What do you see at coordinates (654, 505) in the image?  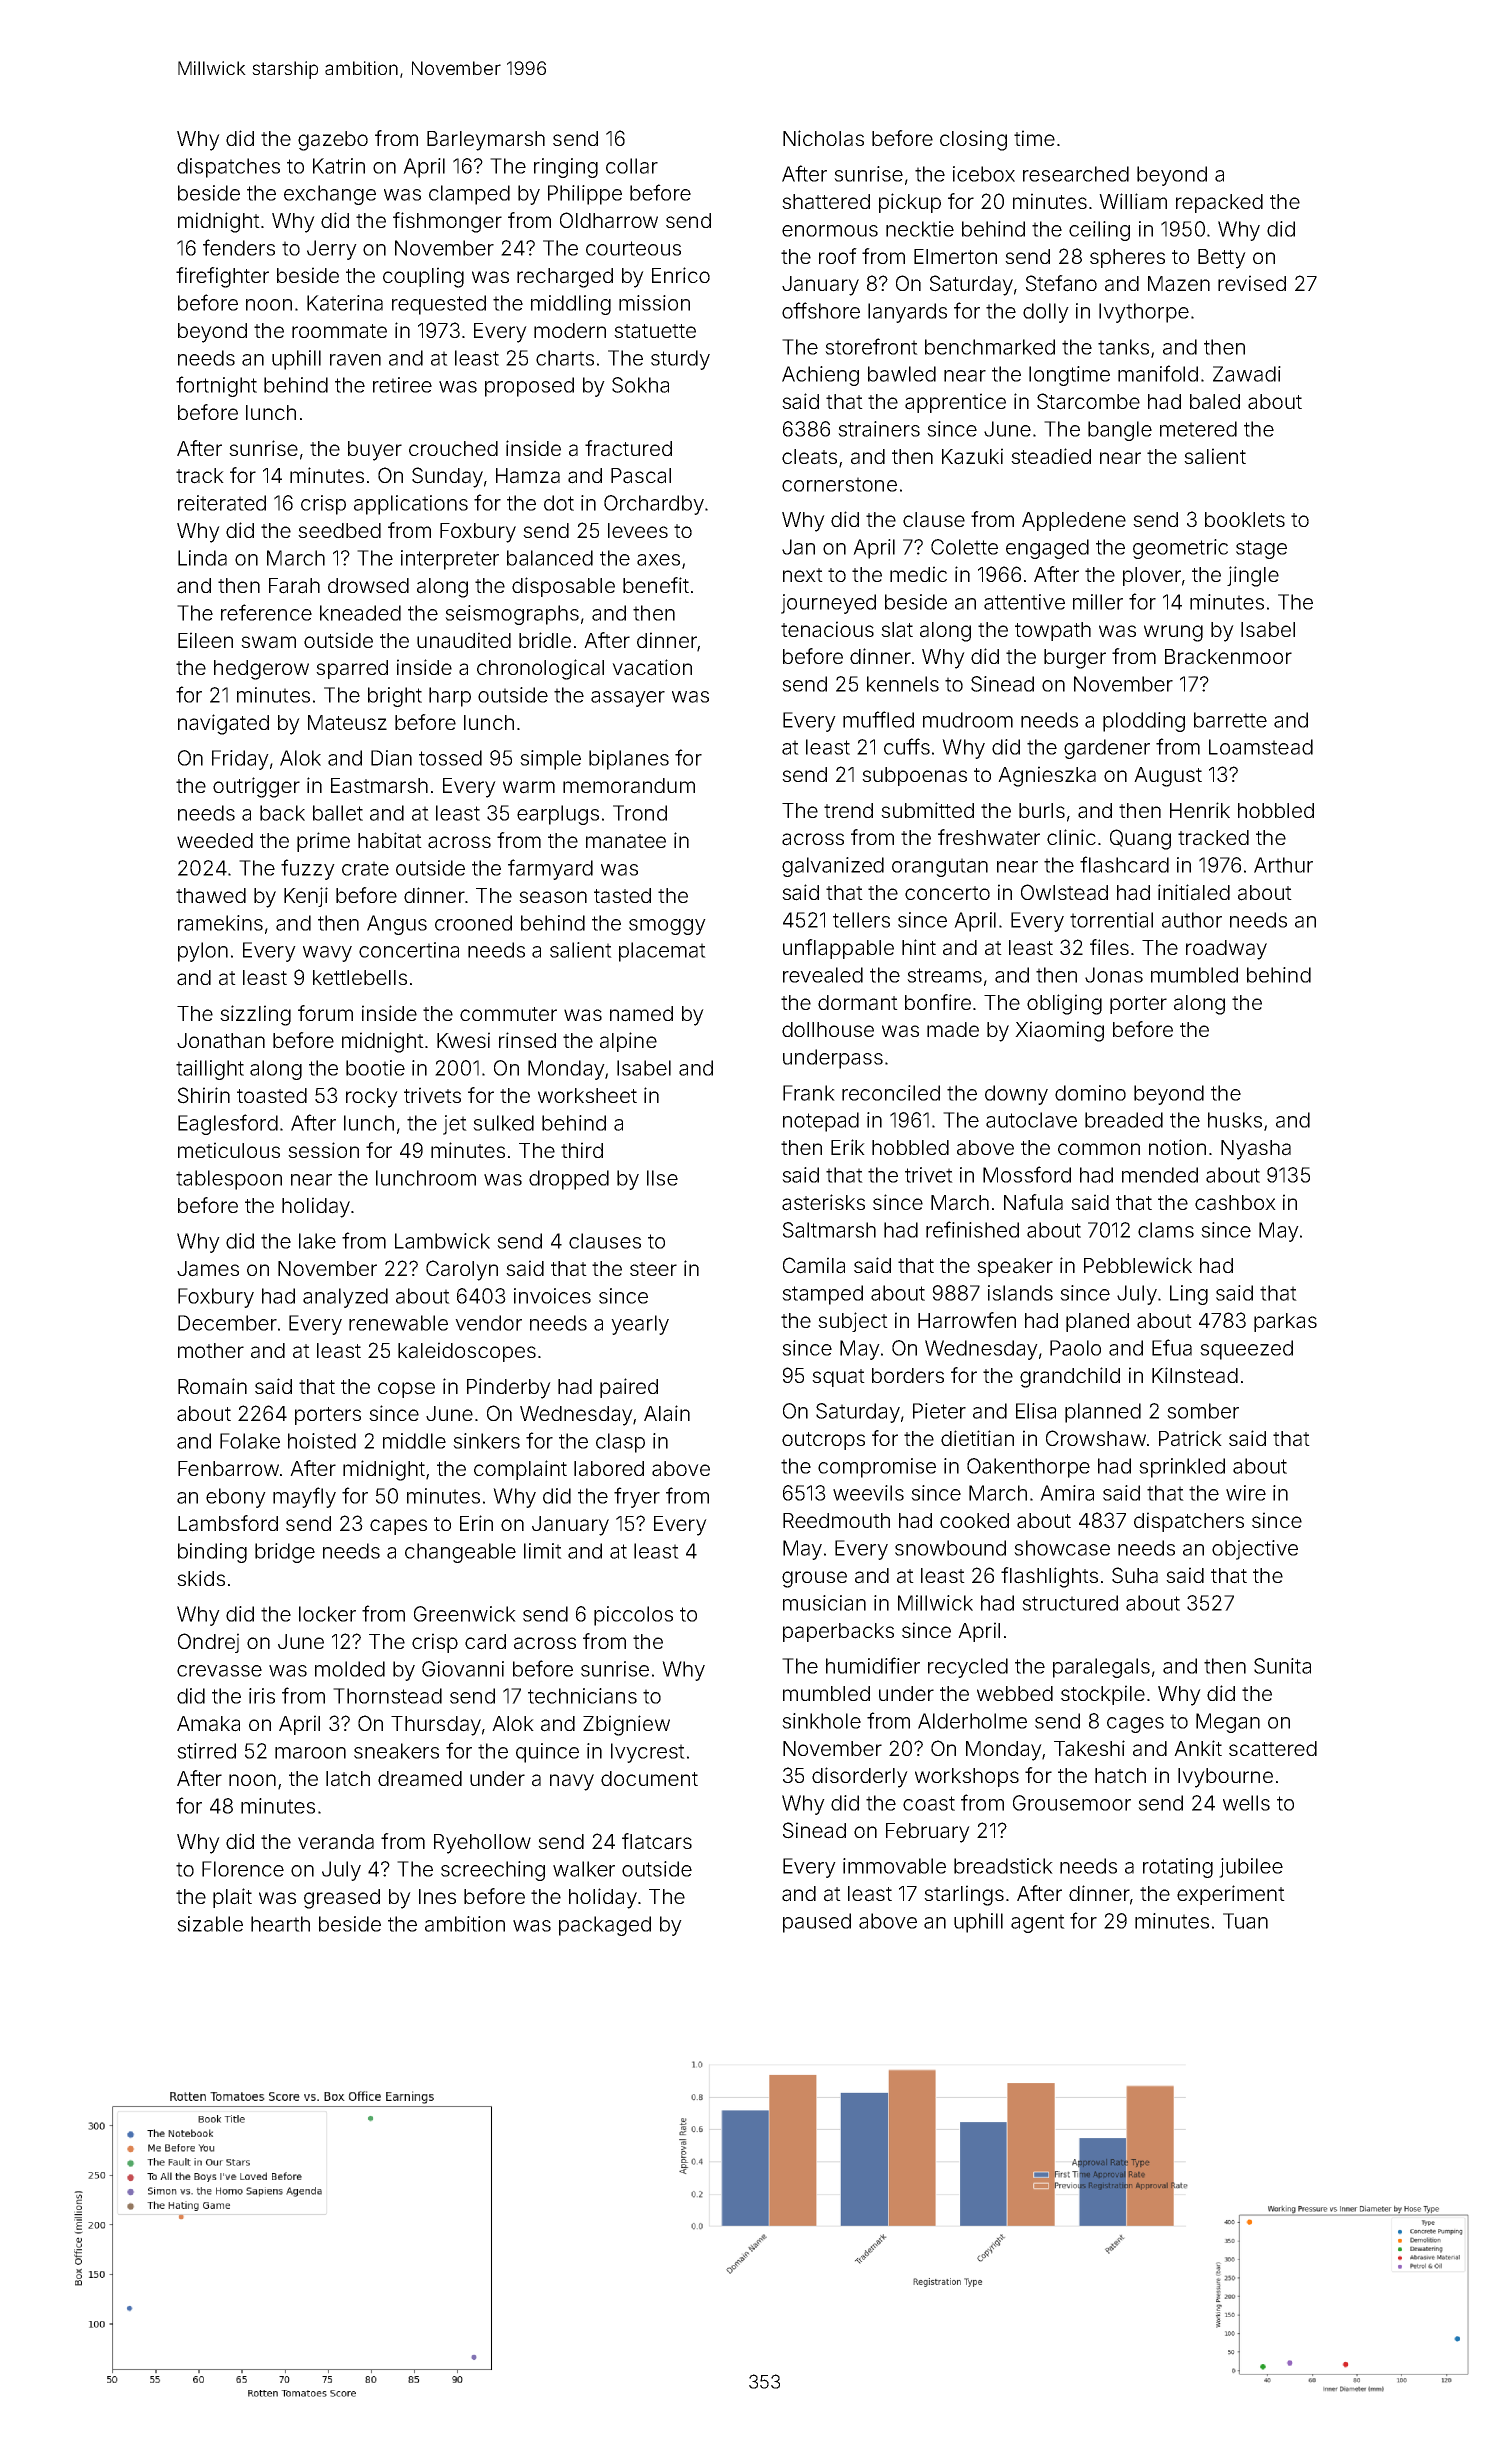 I see `Orchardby` at bounding box center [654, 505].
